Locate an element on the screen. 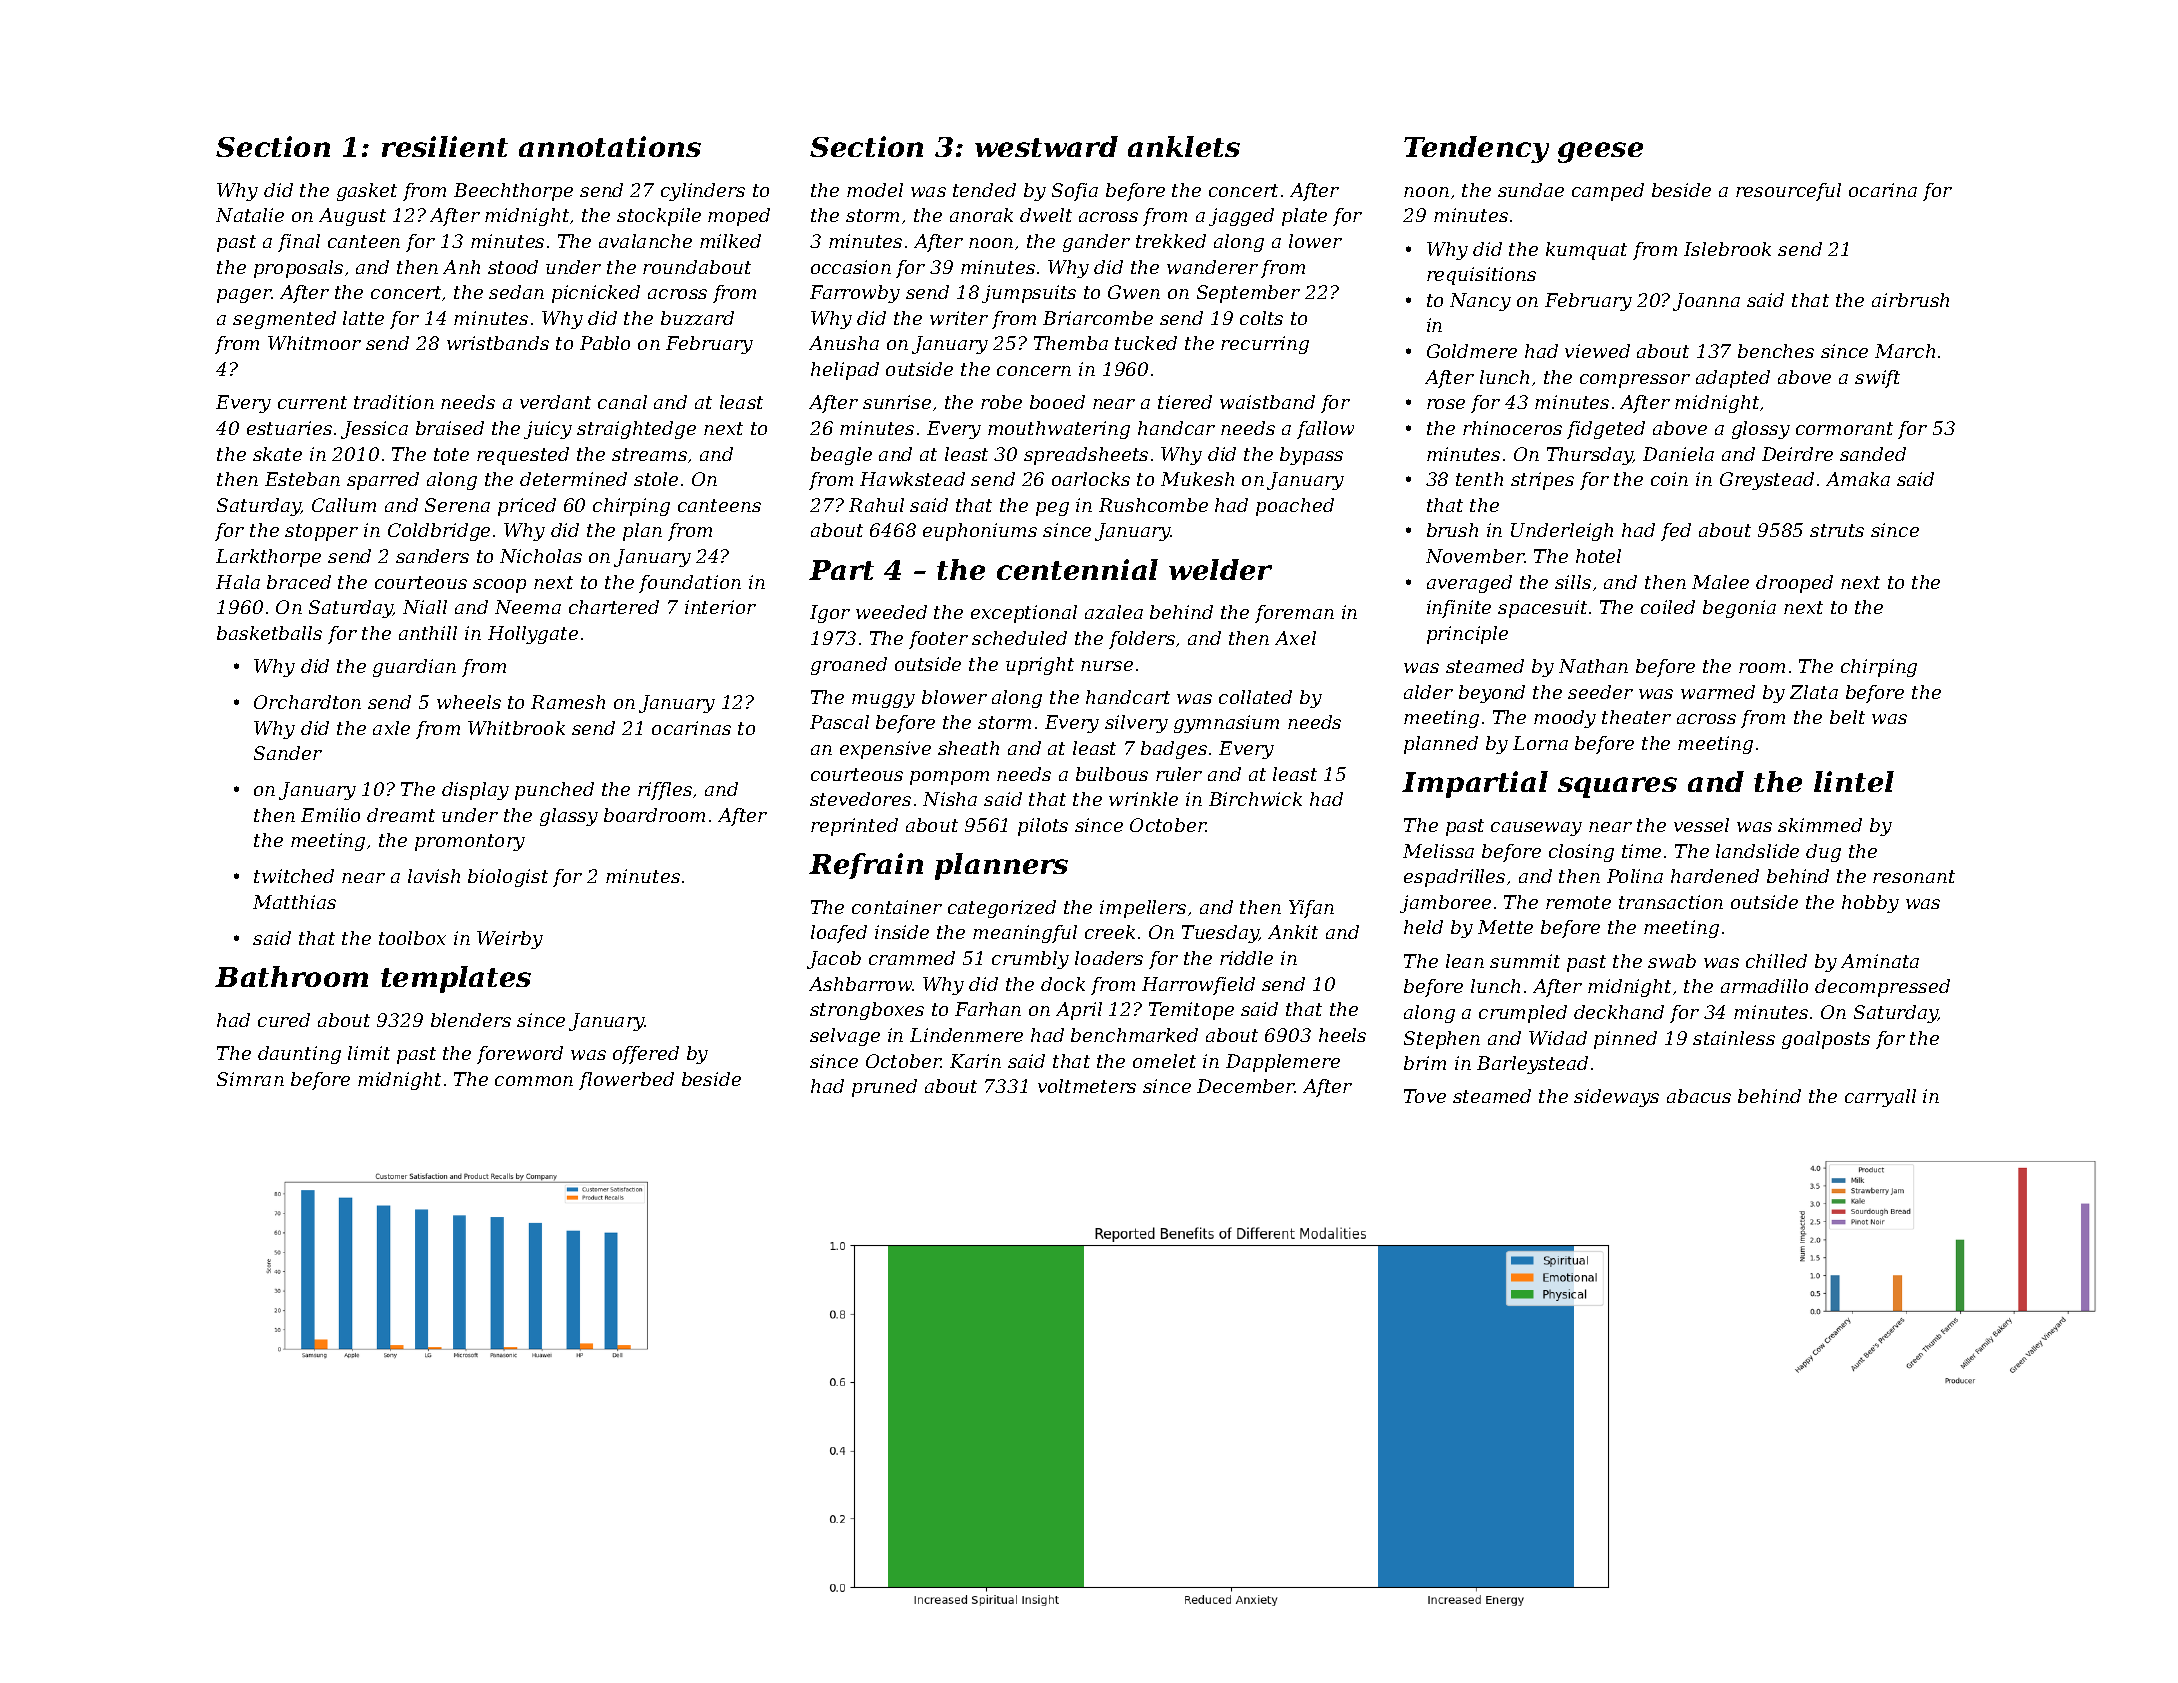  swab is located at coordinates (1672, 961).
